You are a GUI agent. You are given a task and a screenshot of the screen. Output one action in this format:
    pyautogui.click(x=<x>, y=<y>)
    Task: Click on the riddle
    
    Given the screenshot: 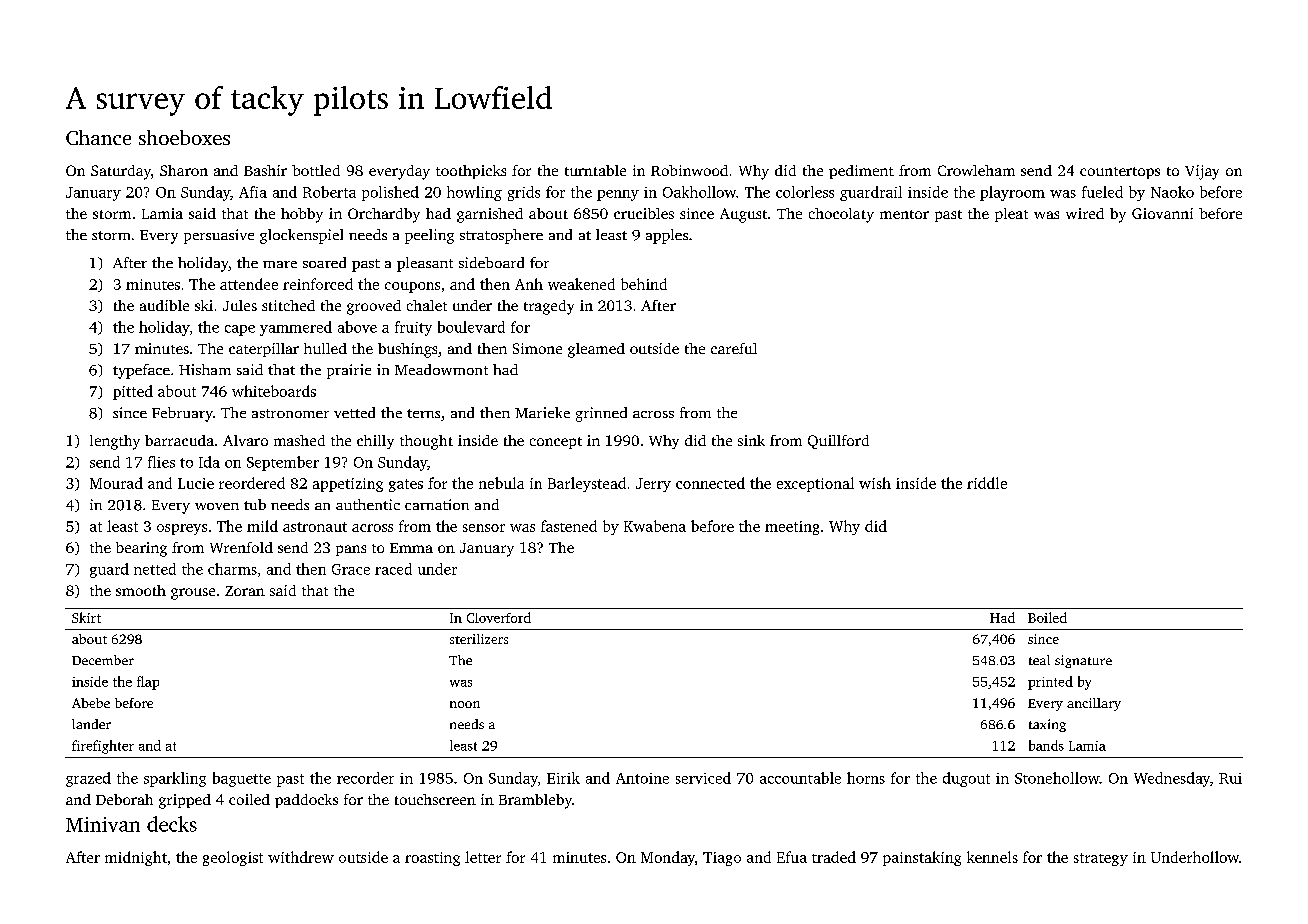 What is the action you would take?
    pyautogui.click(x=987, y=483)
